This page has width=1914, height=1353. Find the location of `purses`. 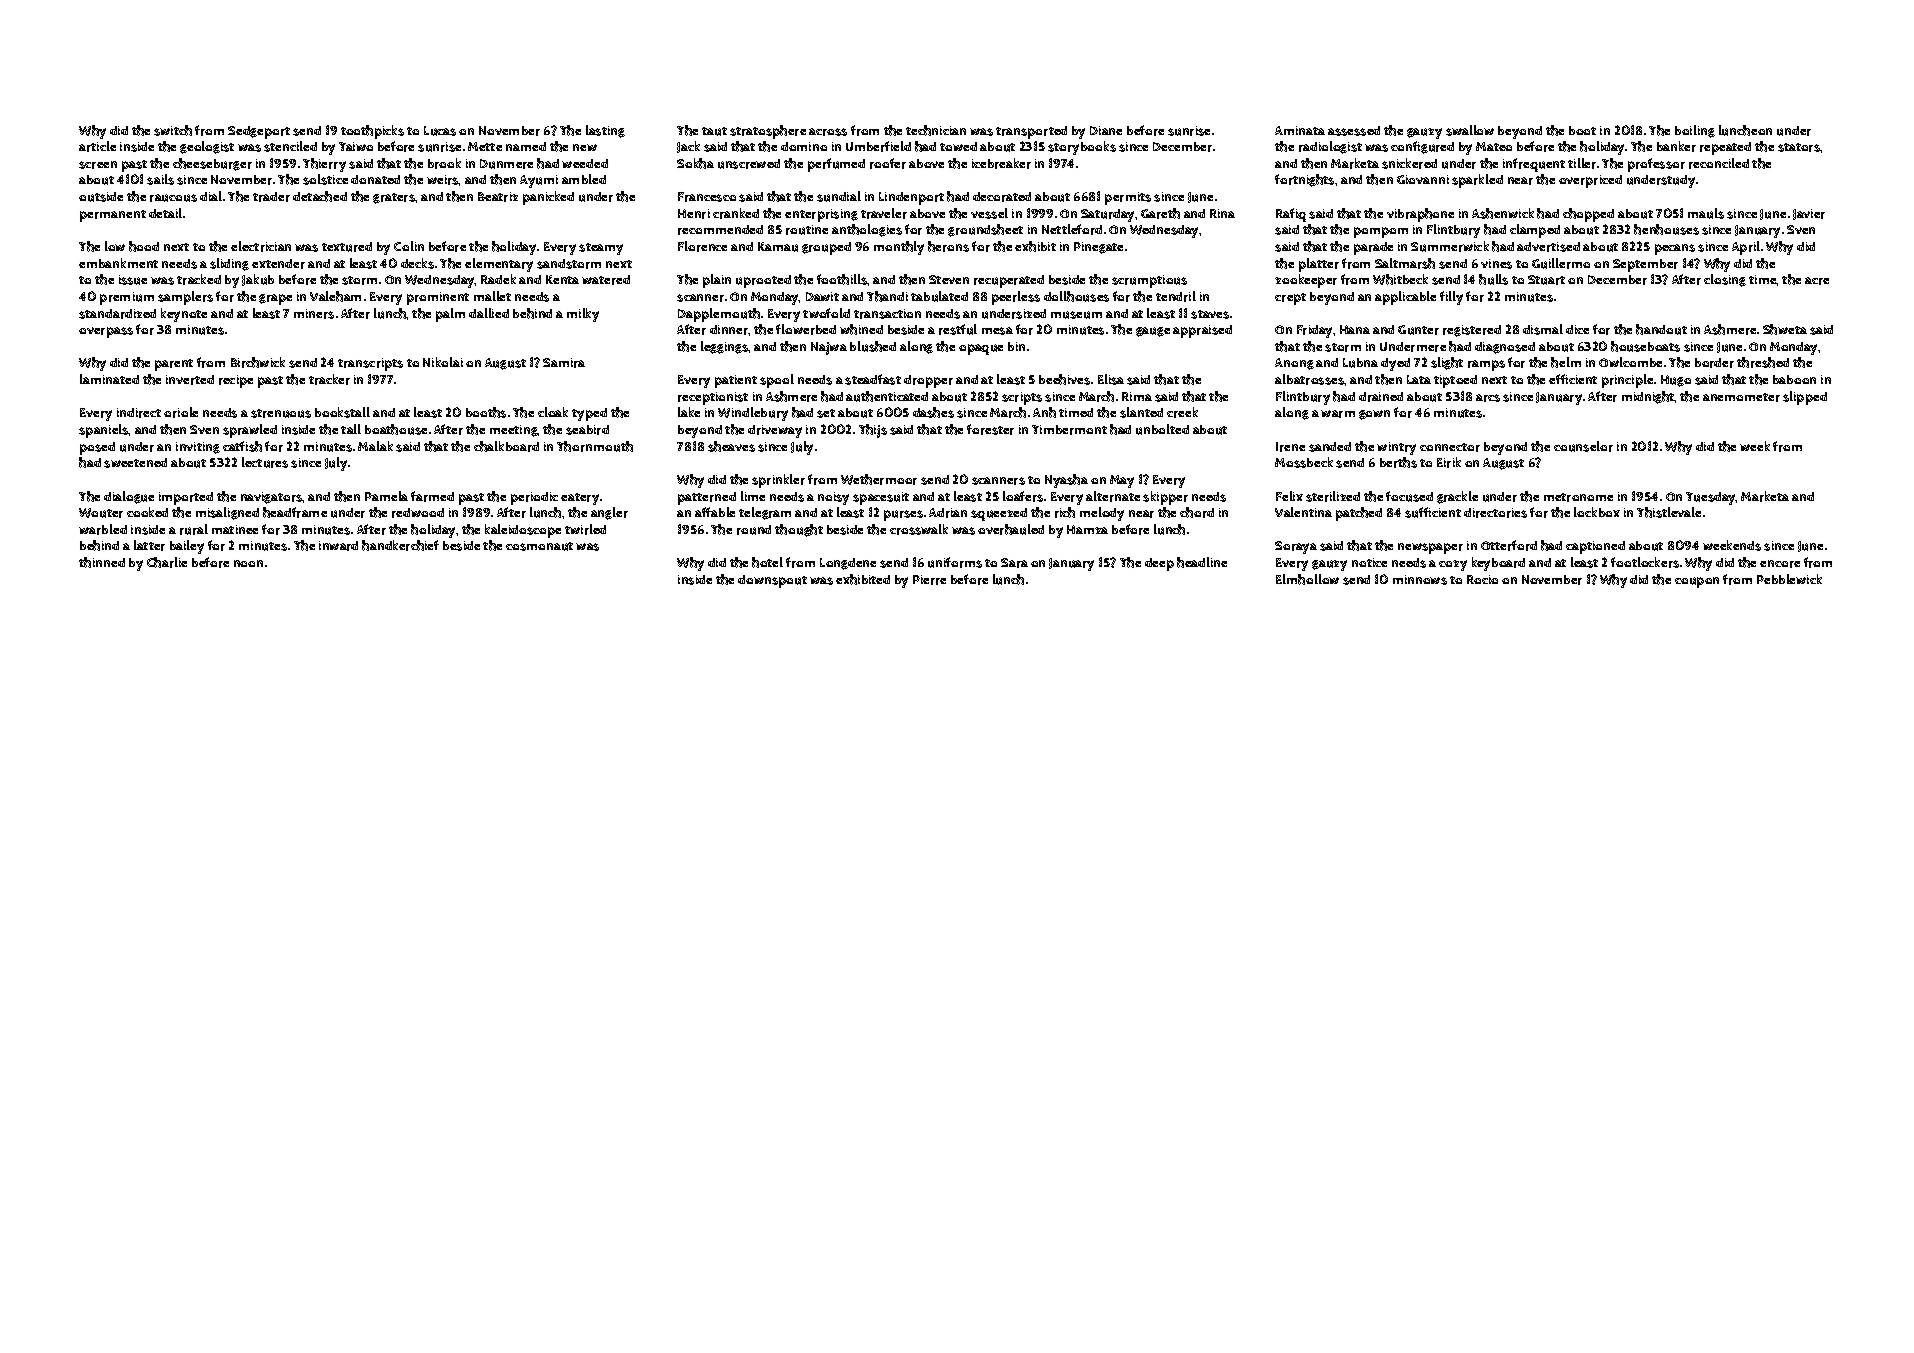

purses is located at coordinates (903, 515).
